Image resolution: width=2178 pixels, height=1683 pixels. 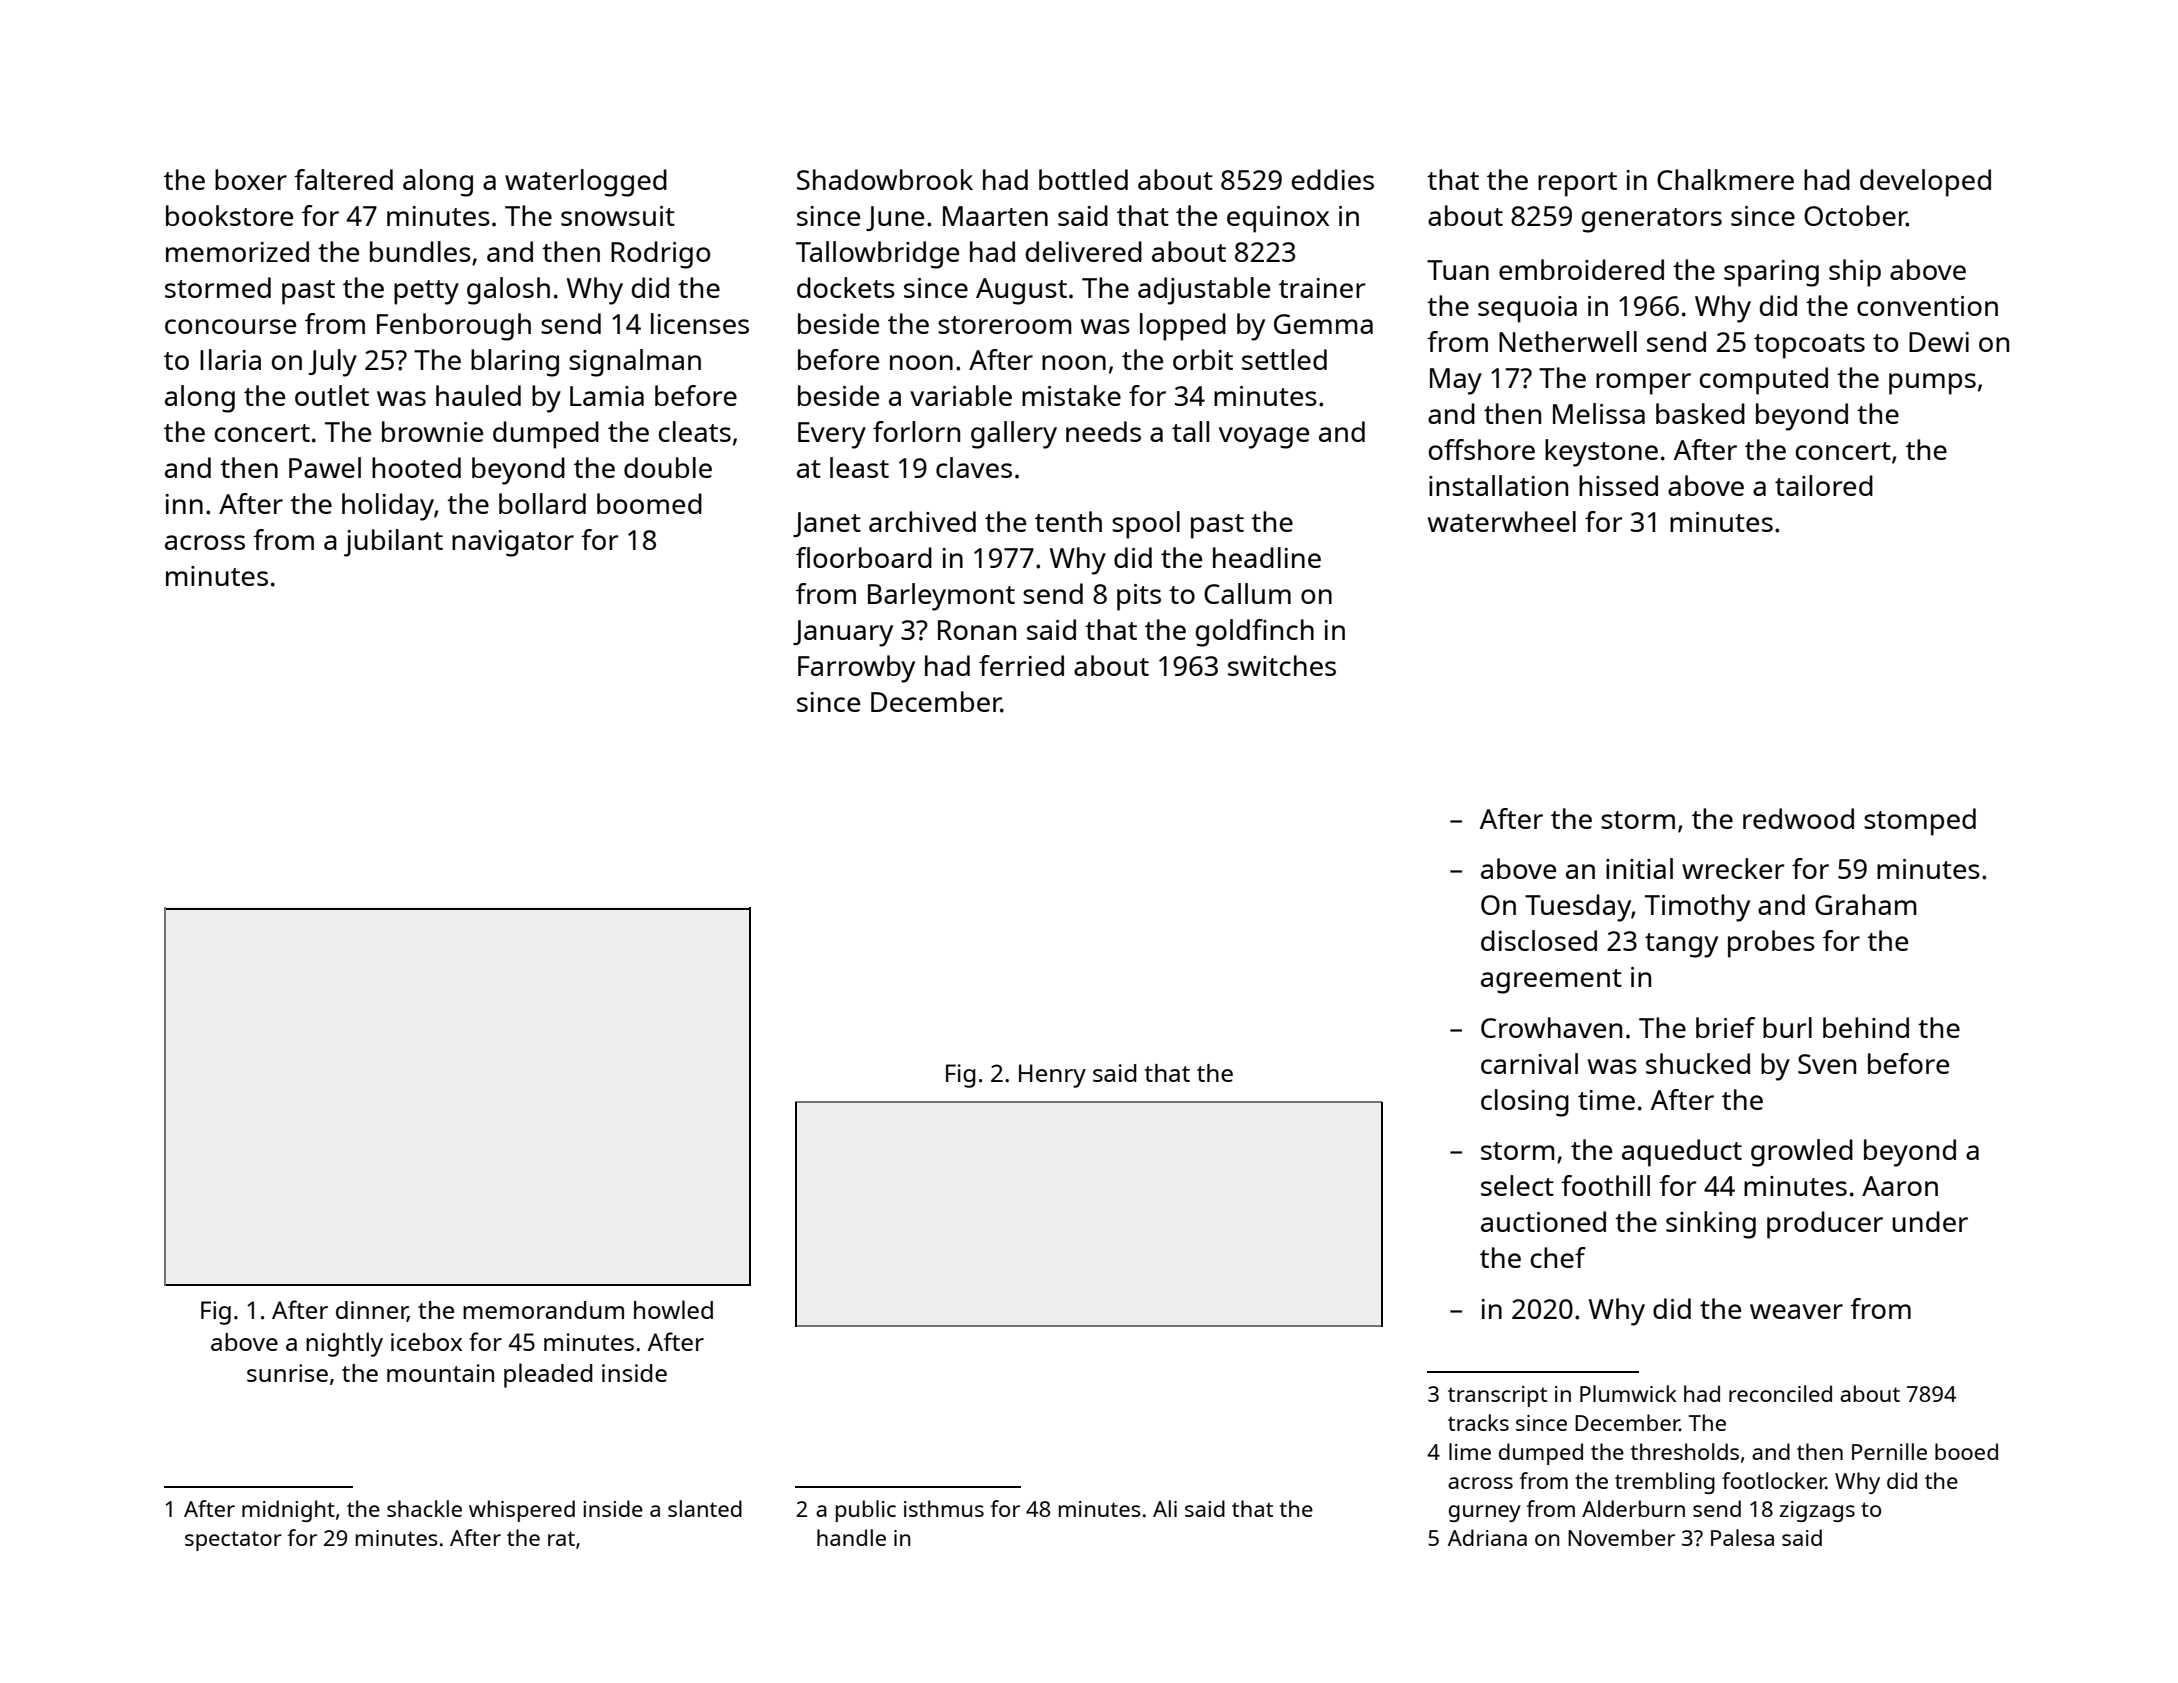 I want to click on howled, so click(x=673, y=1309).
